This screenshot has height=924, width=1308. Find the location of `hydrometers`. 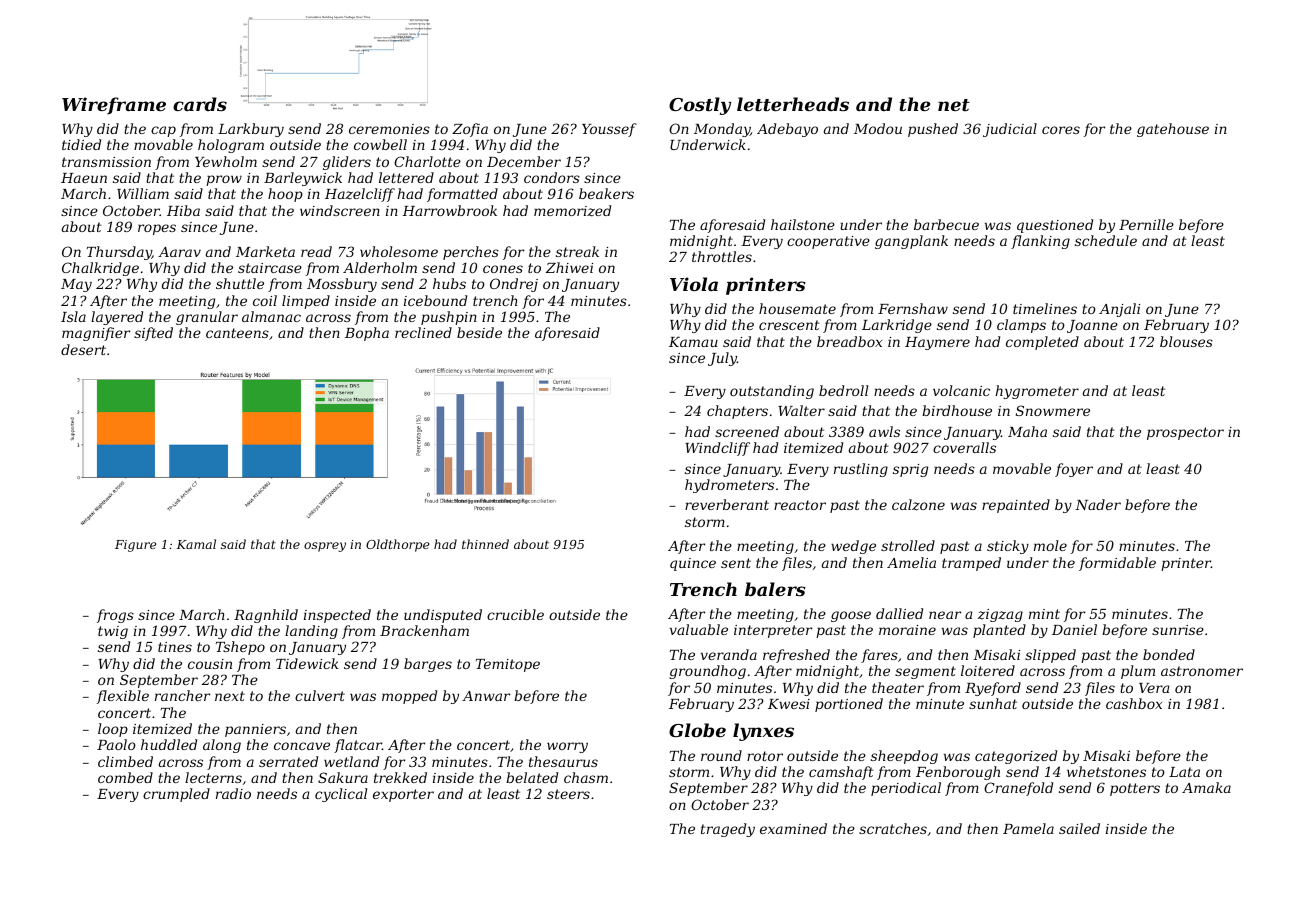

hydrometers is located at coordinates (729, 486).
